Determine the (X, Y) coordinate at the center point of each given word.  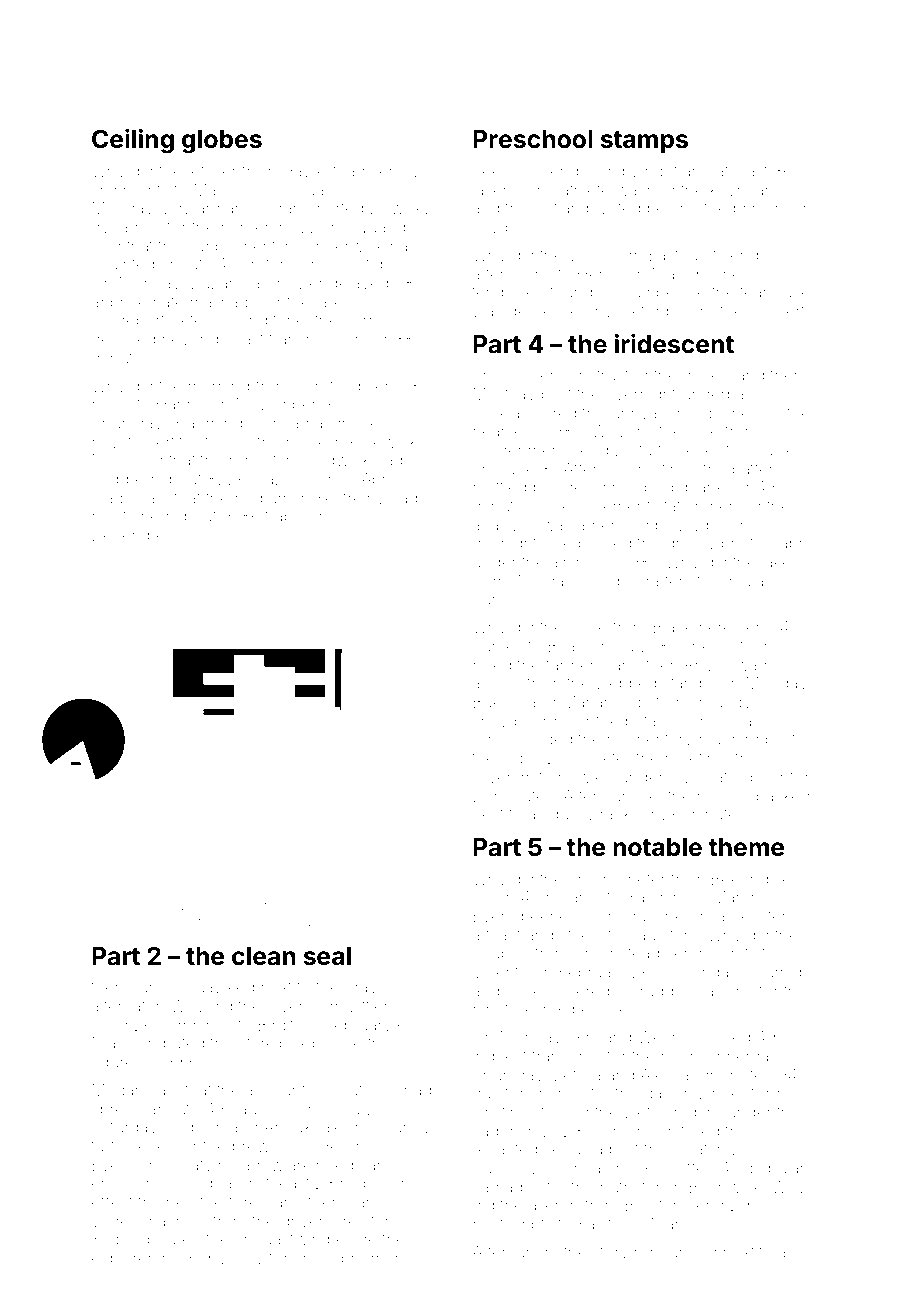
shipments (130, 191)
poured (174, 1240)
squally (568, 816)
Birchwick (725, 1186)
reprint (253, 461)
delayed (359, 285)
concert (777, 312)
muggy (725, 705)
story (610, 1255)
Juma (151, 988)
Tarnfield (328, 385)
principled (770, 209)
